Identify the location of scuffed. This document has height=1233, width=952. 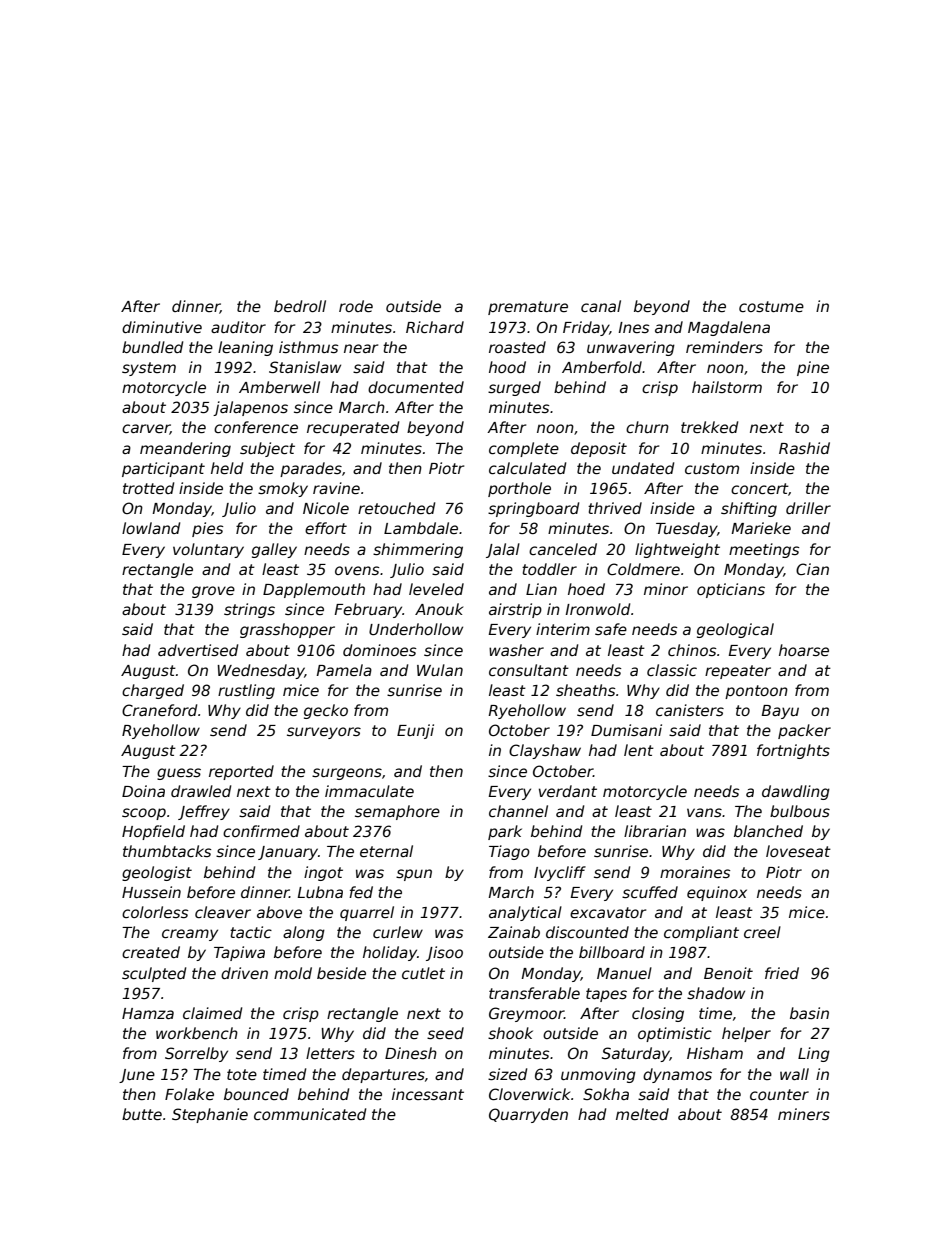
(650, 892).
